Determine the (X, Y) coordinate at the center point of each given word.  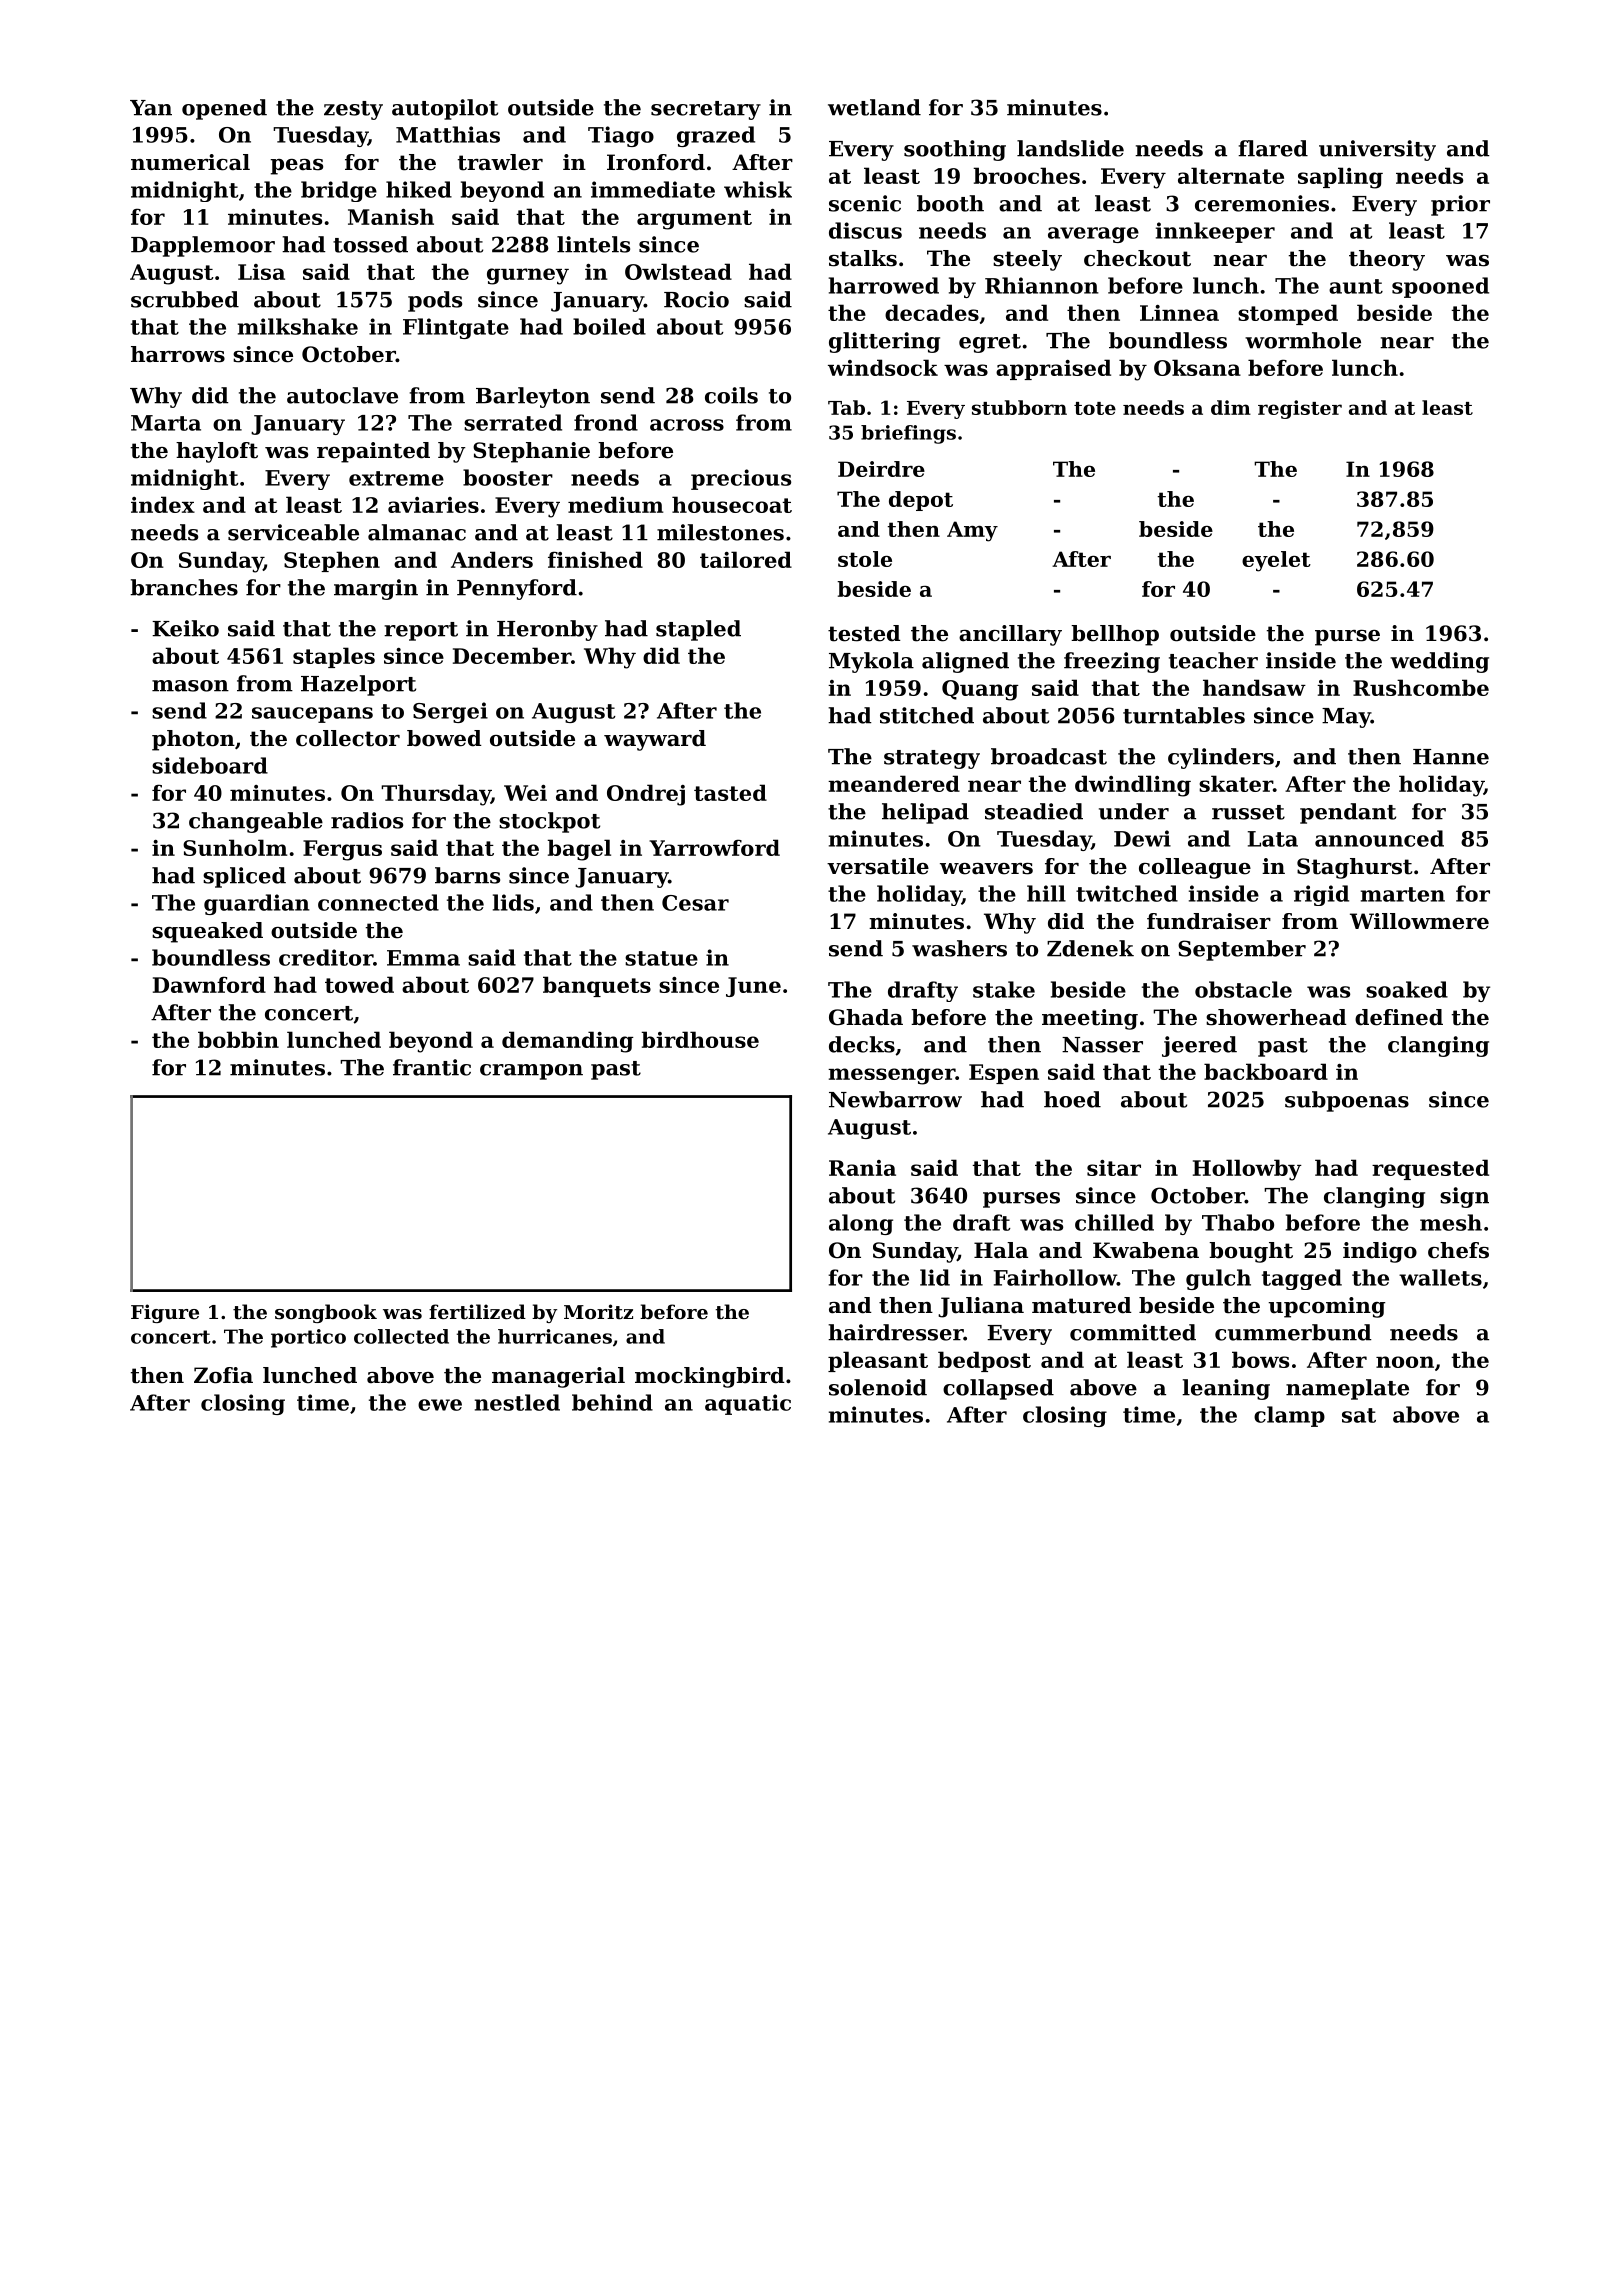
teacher (1213, 660)
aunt (1356, 286)
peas (296, 167)
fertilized (477, 1312)
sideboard (210, 765)
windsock (883, 367)
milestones (720, 532)
